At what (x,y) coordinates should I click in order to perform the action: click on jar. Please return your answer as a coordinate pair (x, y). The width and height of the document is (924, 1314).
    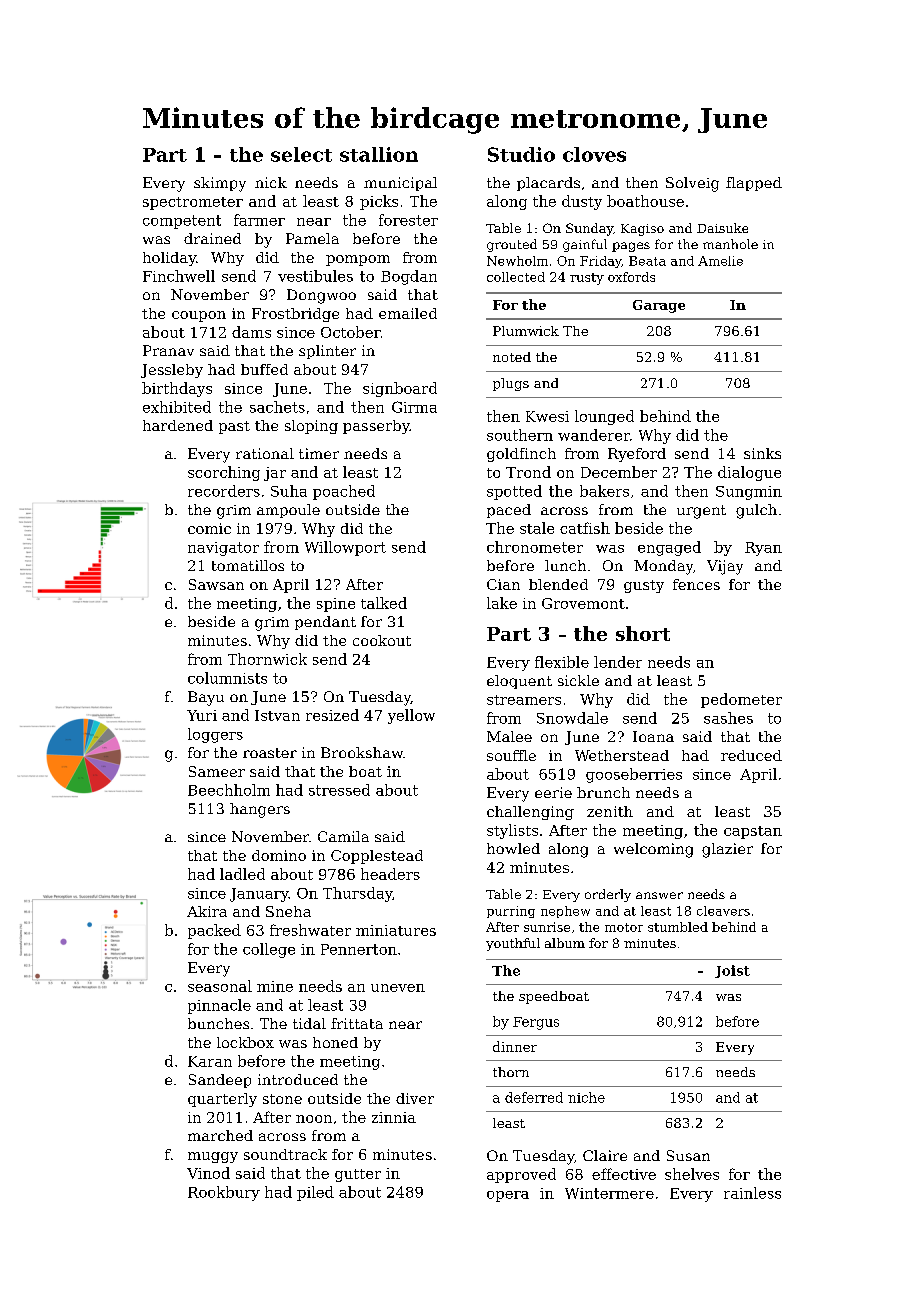
    Looking at the image, I should click on (275, 474).
